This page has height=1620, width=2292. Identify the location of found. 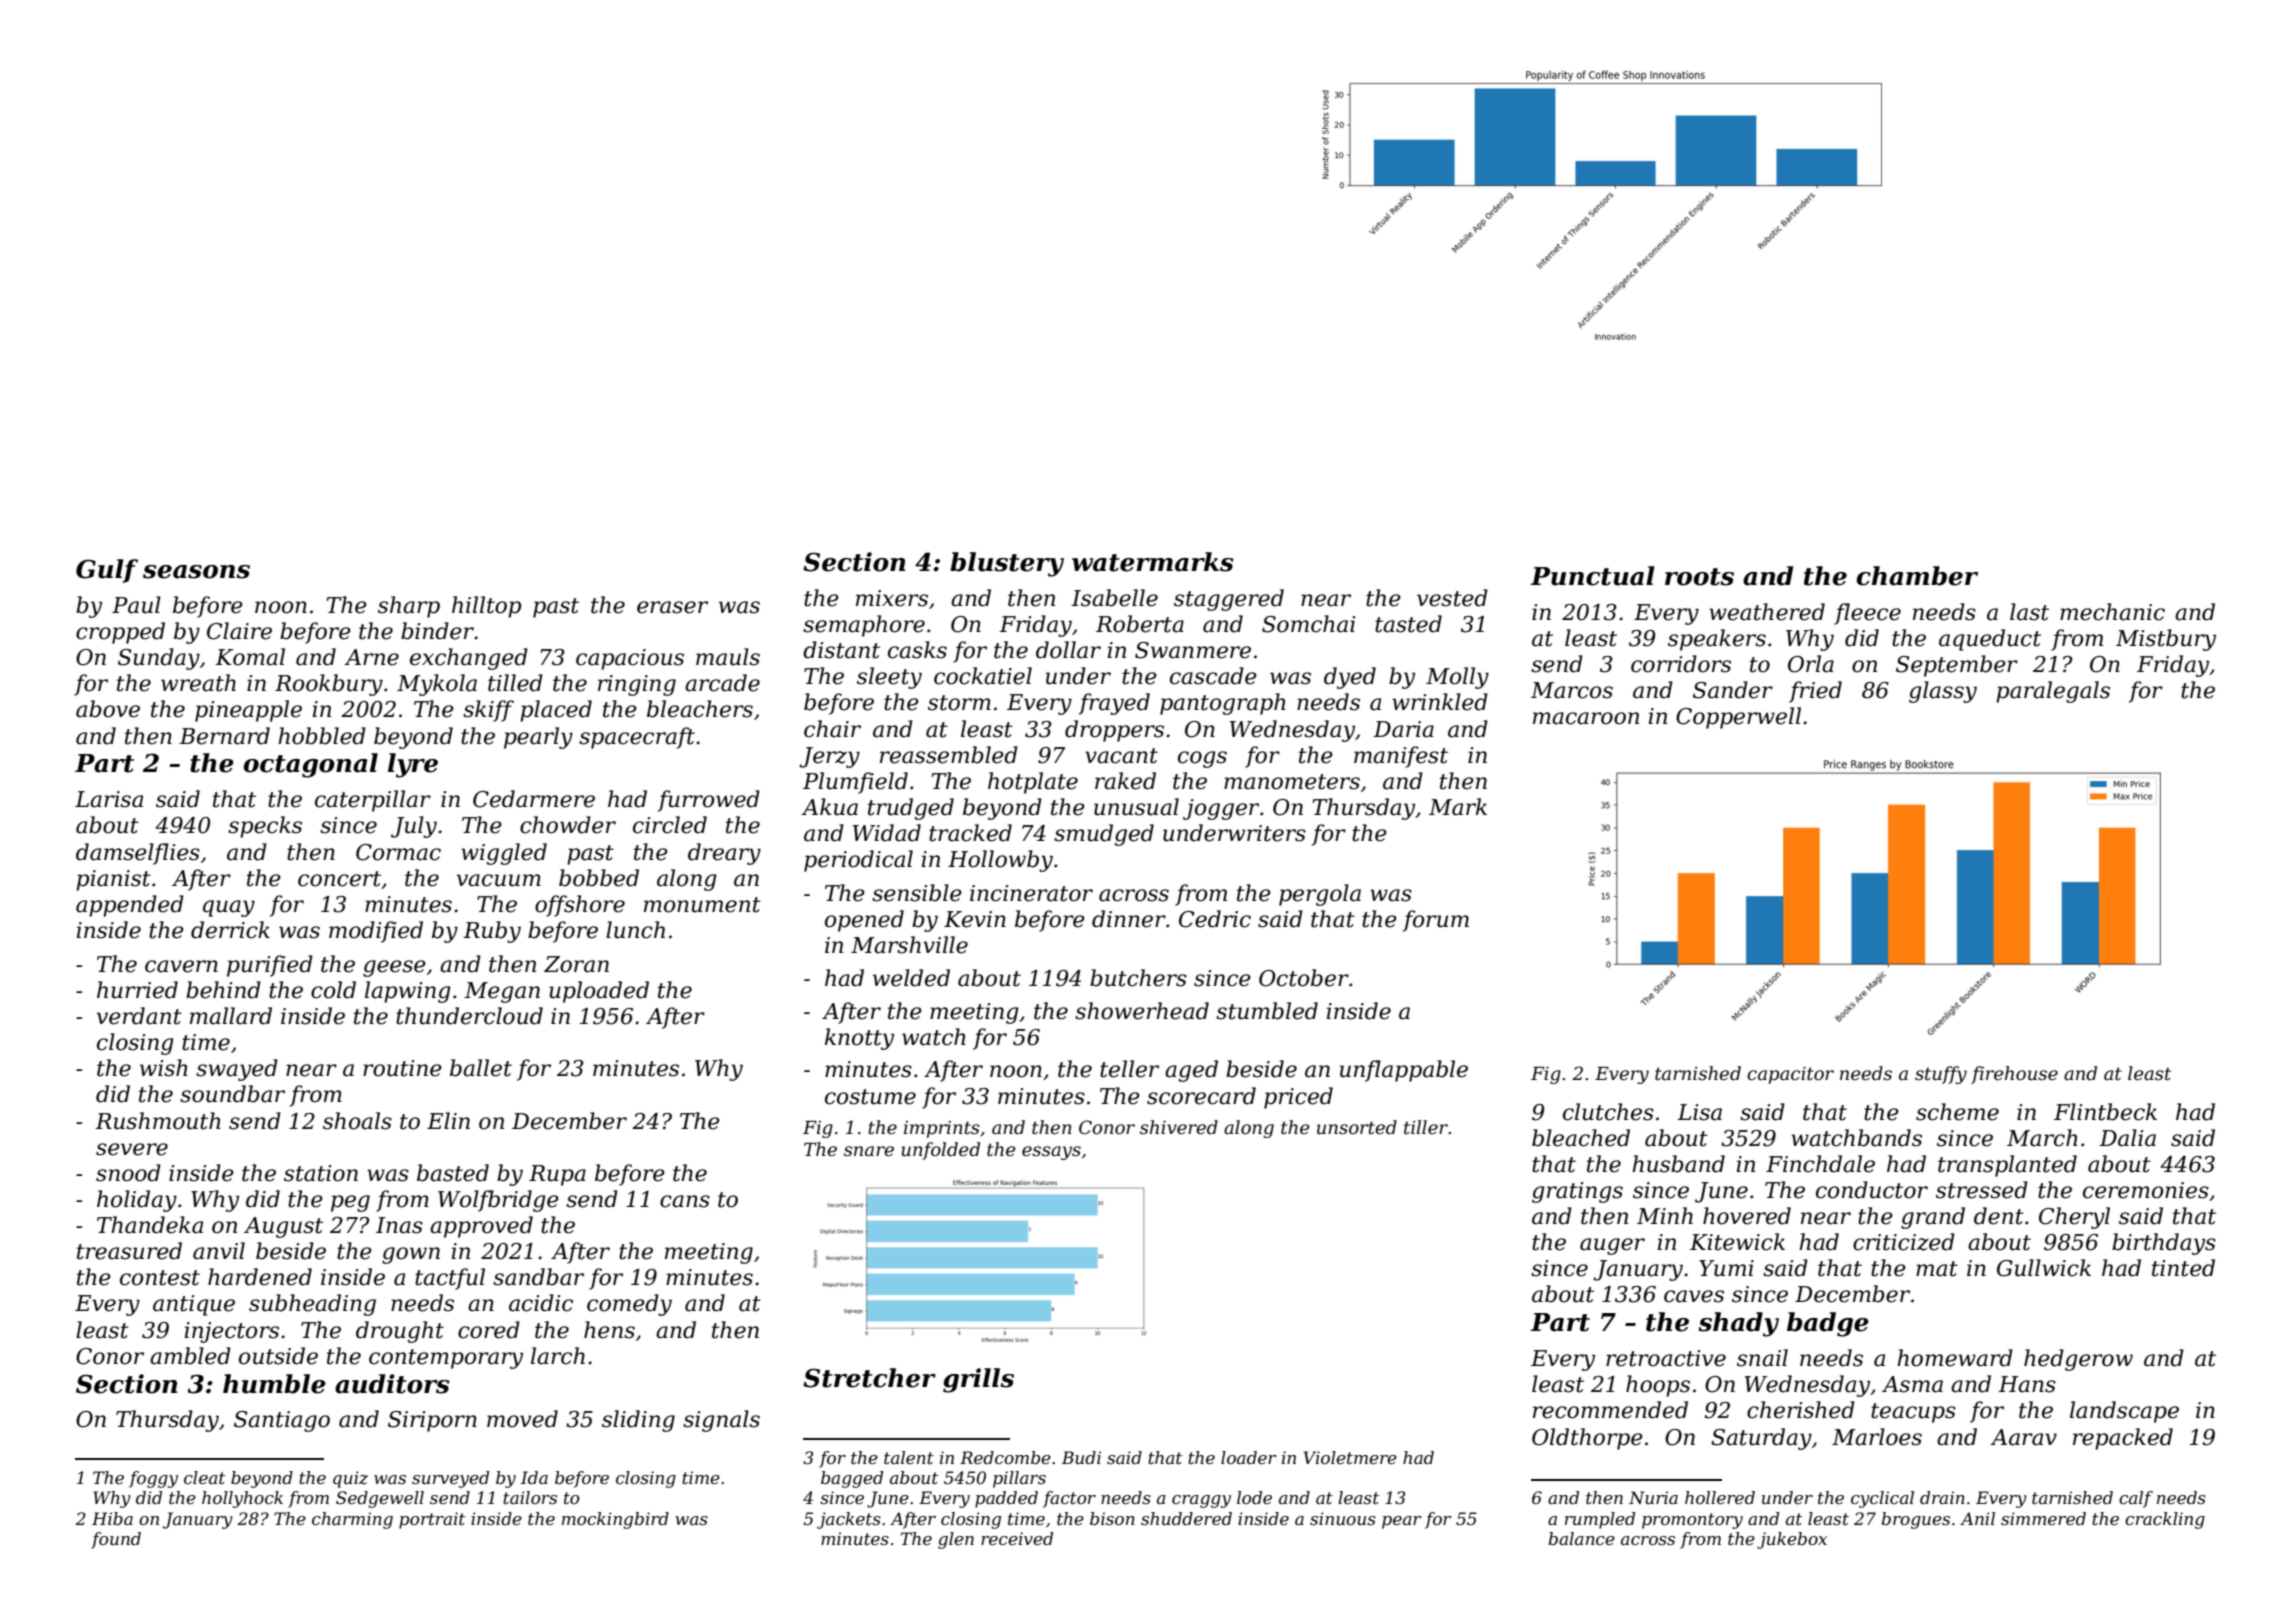
(116, 1540).
